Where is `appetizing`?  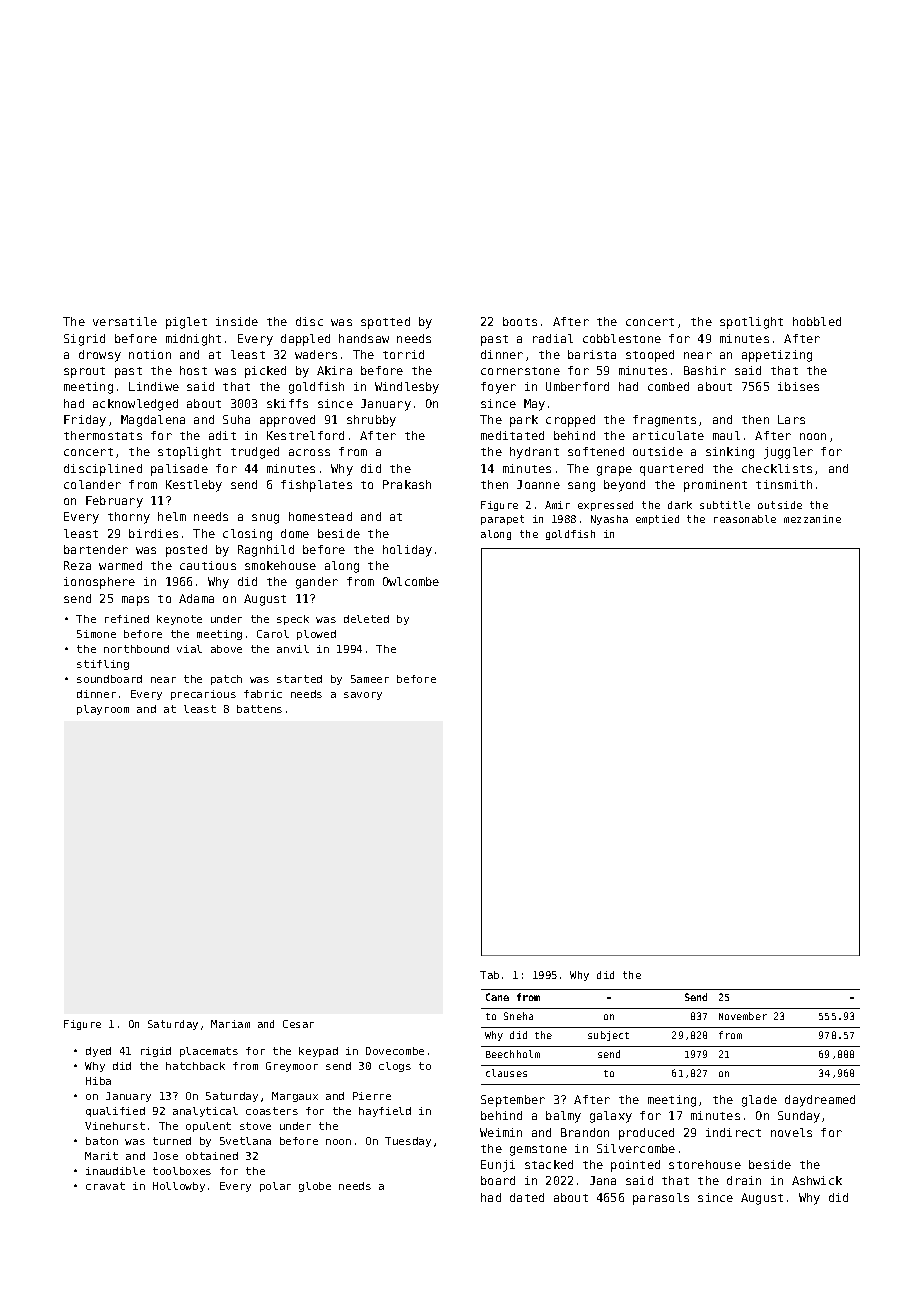
appetizing is located at coordinates (777, 356).
